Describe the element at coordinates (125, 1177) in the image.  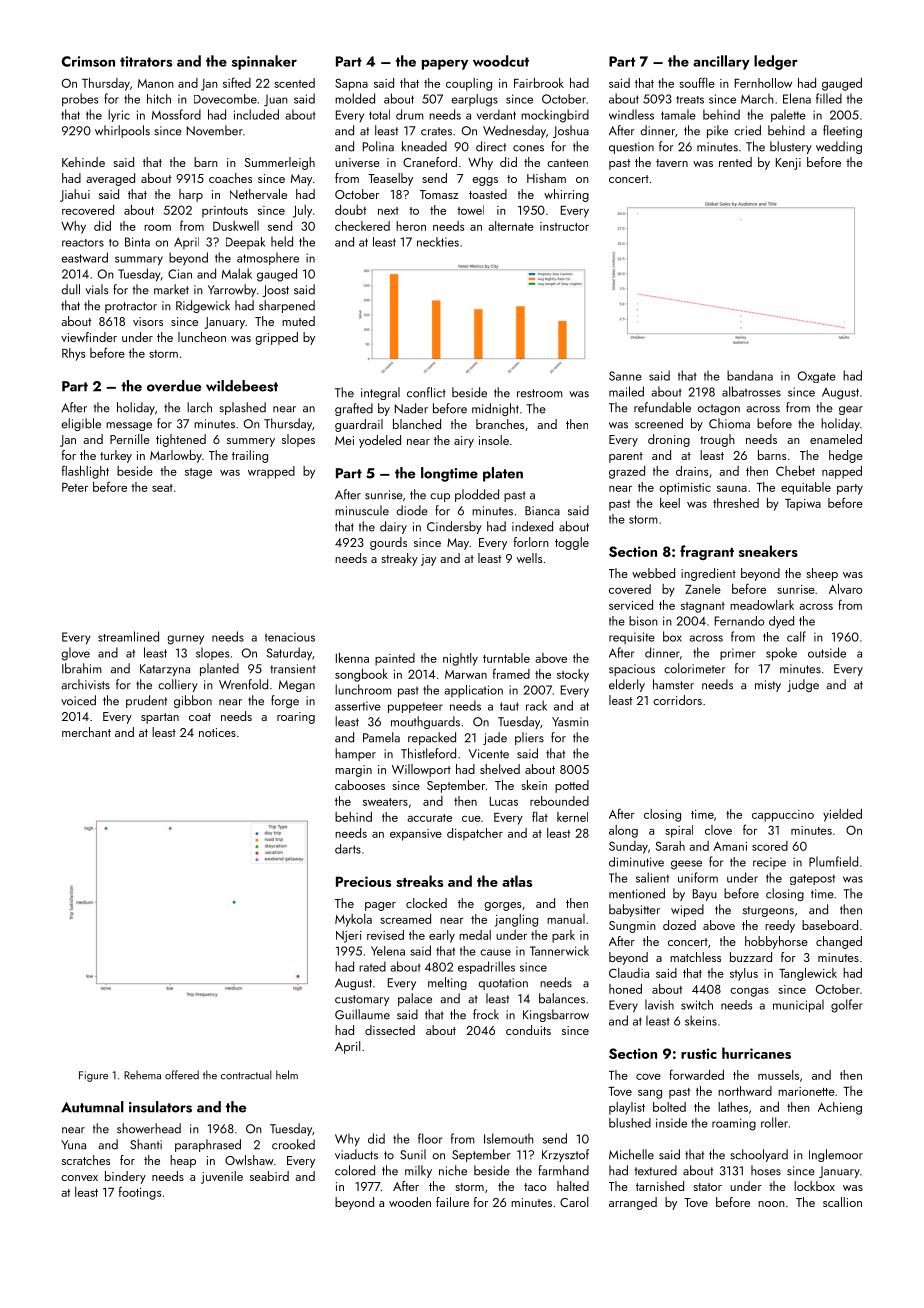
I see `bindery` at that location.
